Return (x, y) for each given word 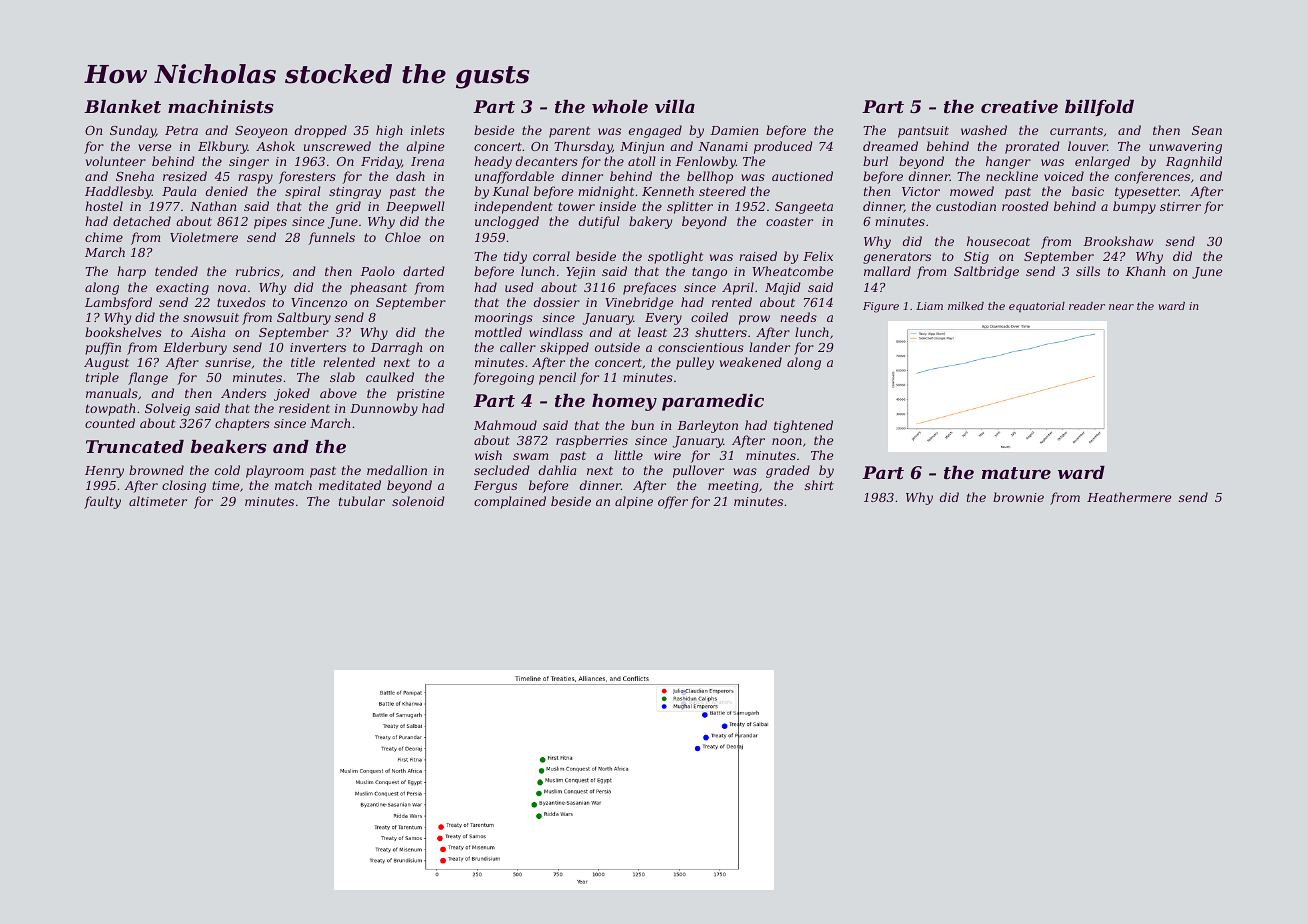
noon (787, 441)
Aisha (207, 332)
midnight (606, 192)
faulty (102, 502)
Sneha (135, 176)
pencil (557, 378)
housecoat (998, 241)
